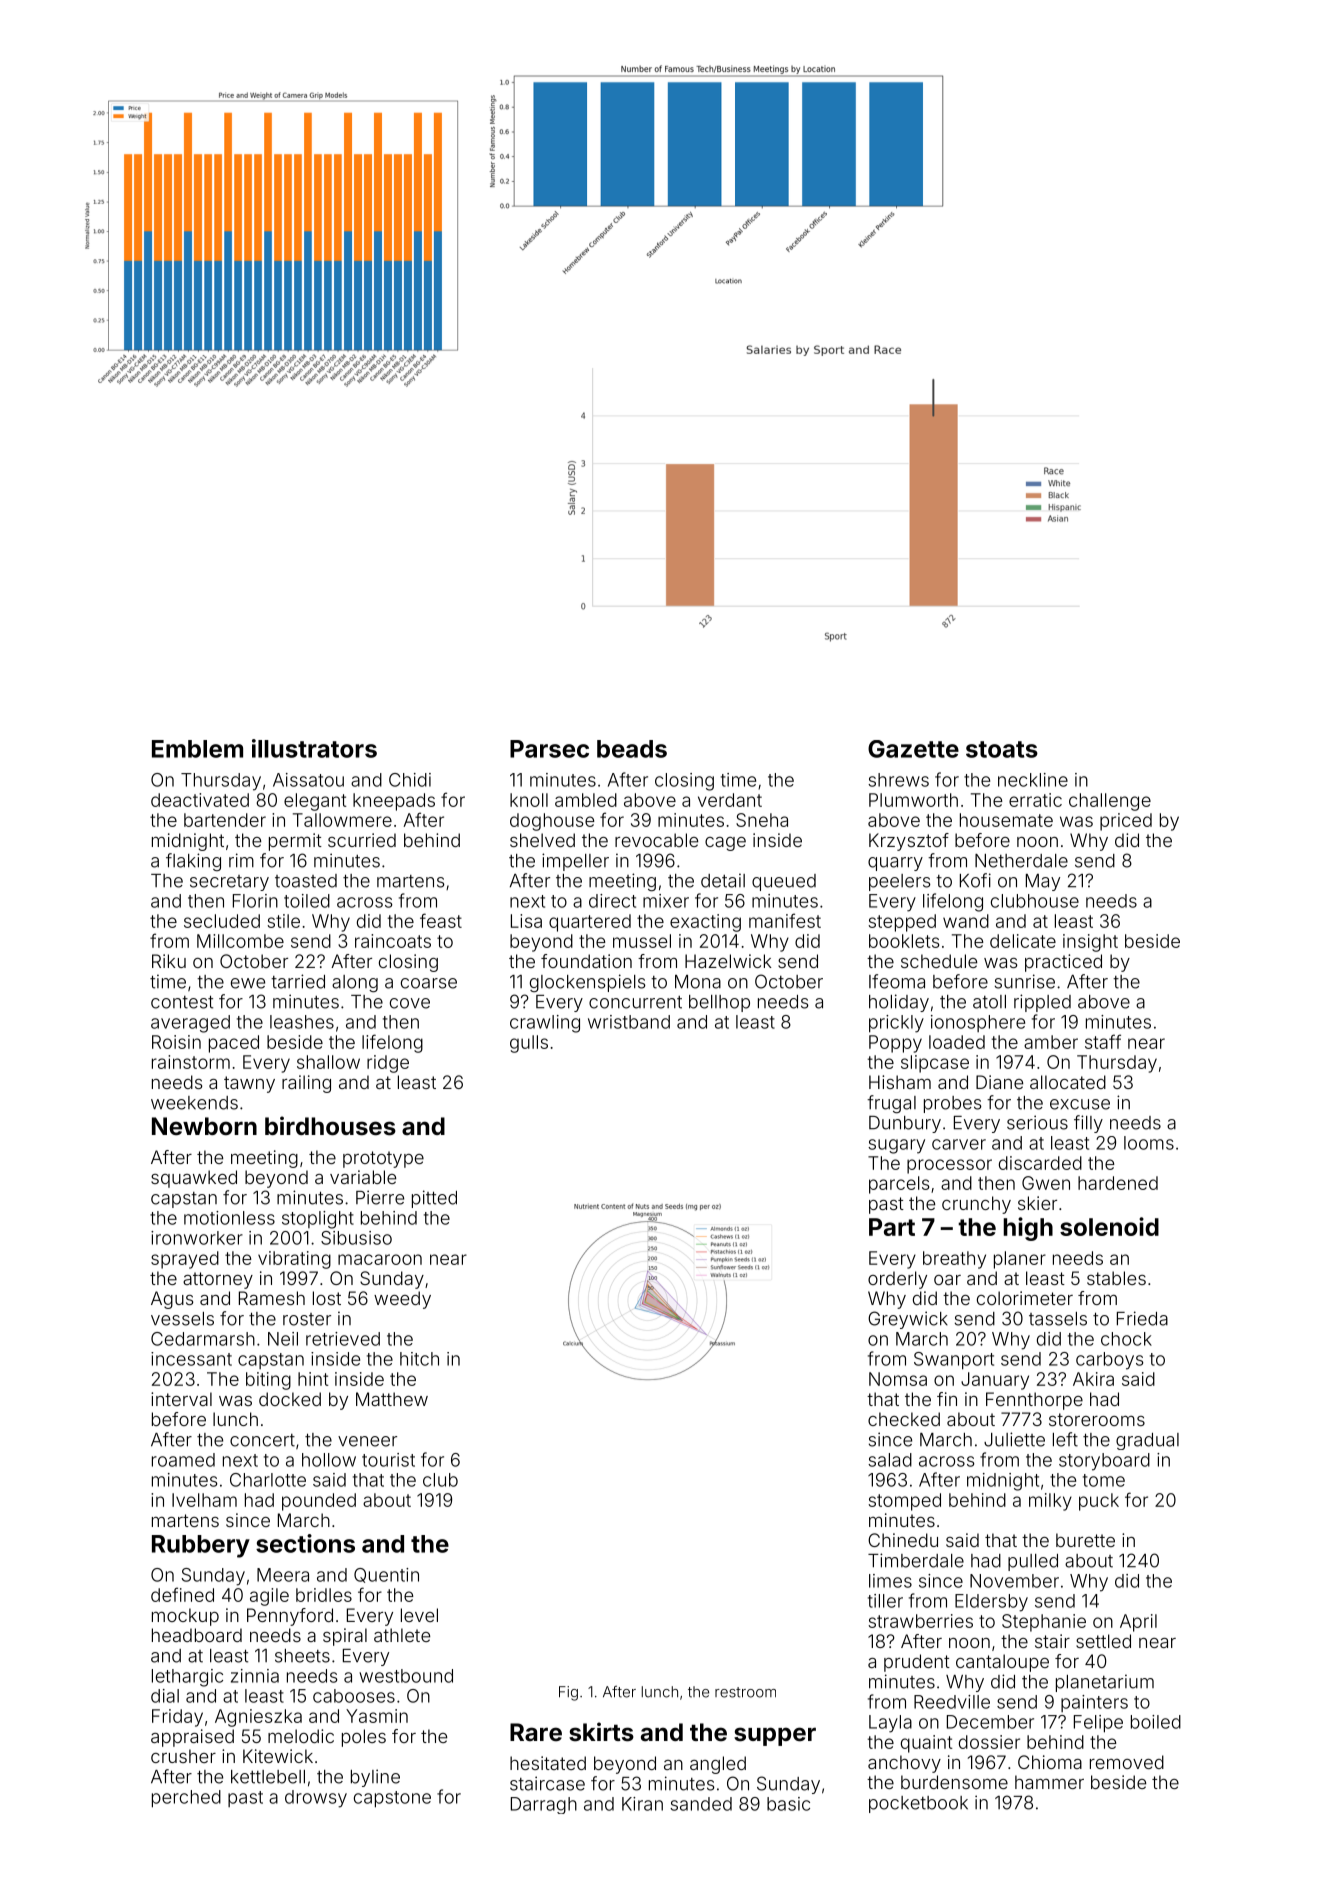  Describe the element at coordinates (197, 749) in the screenshot. I see `Emblem` at that location.
